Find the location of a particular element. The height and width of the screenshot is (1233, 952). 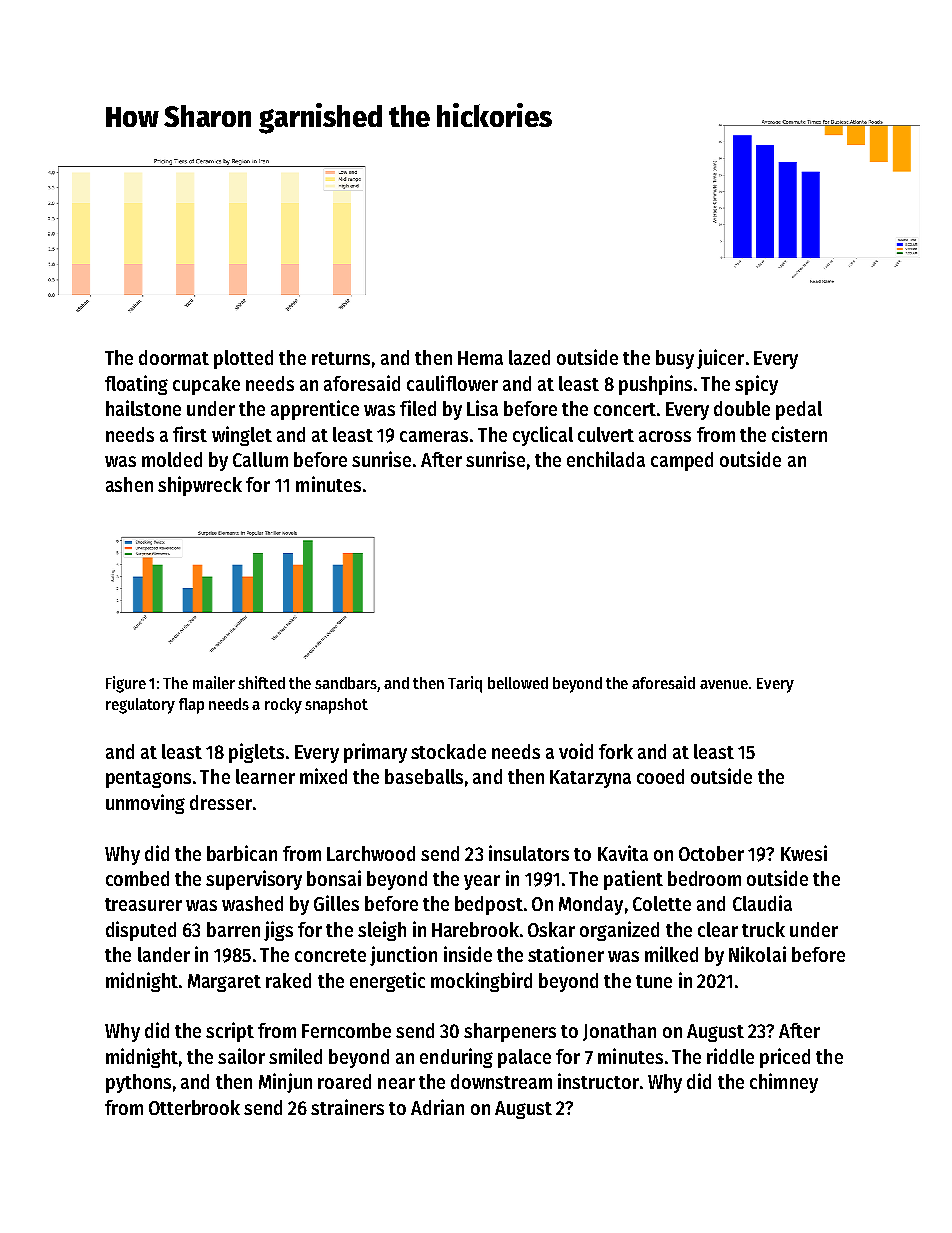

downstream is located at coordinates (501, 1081).
